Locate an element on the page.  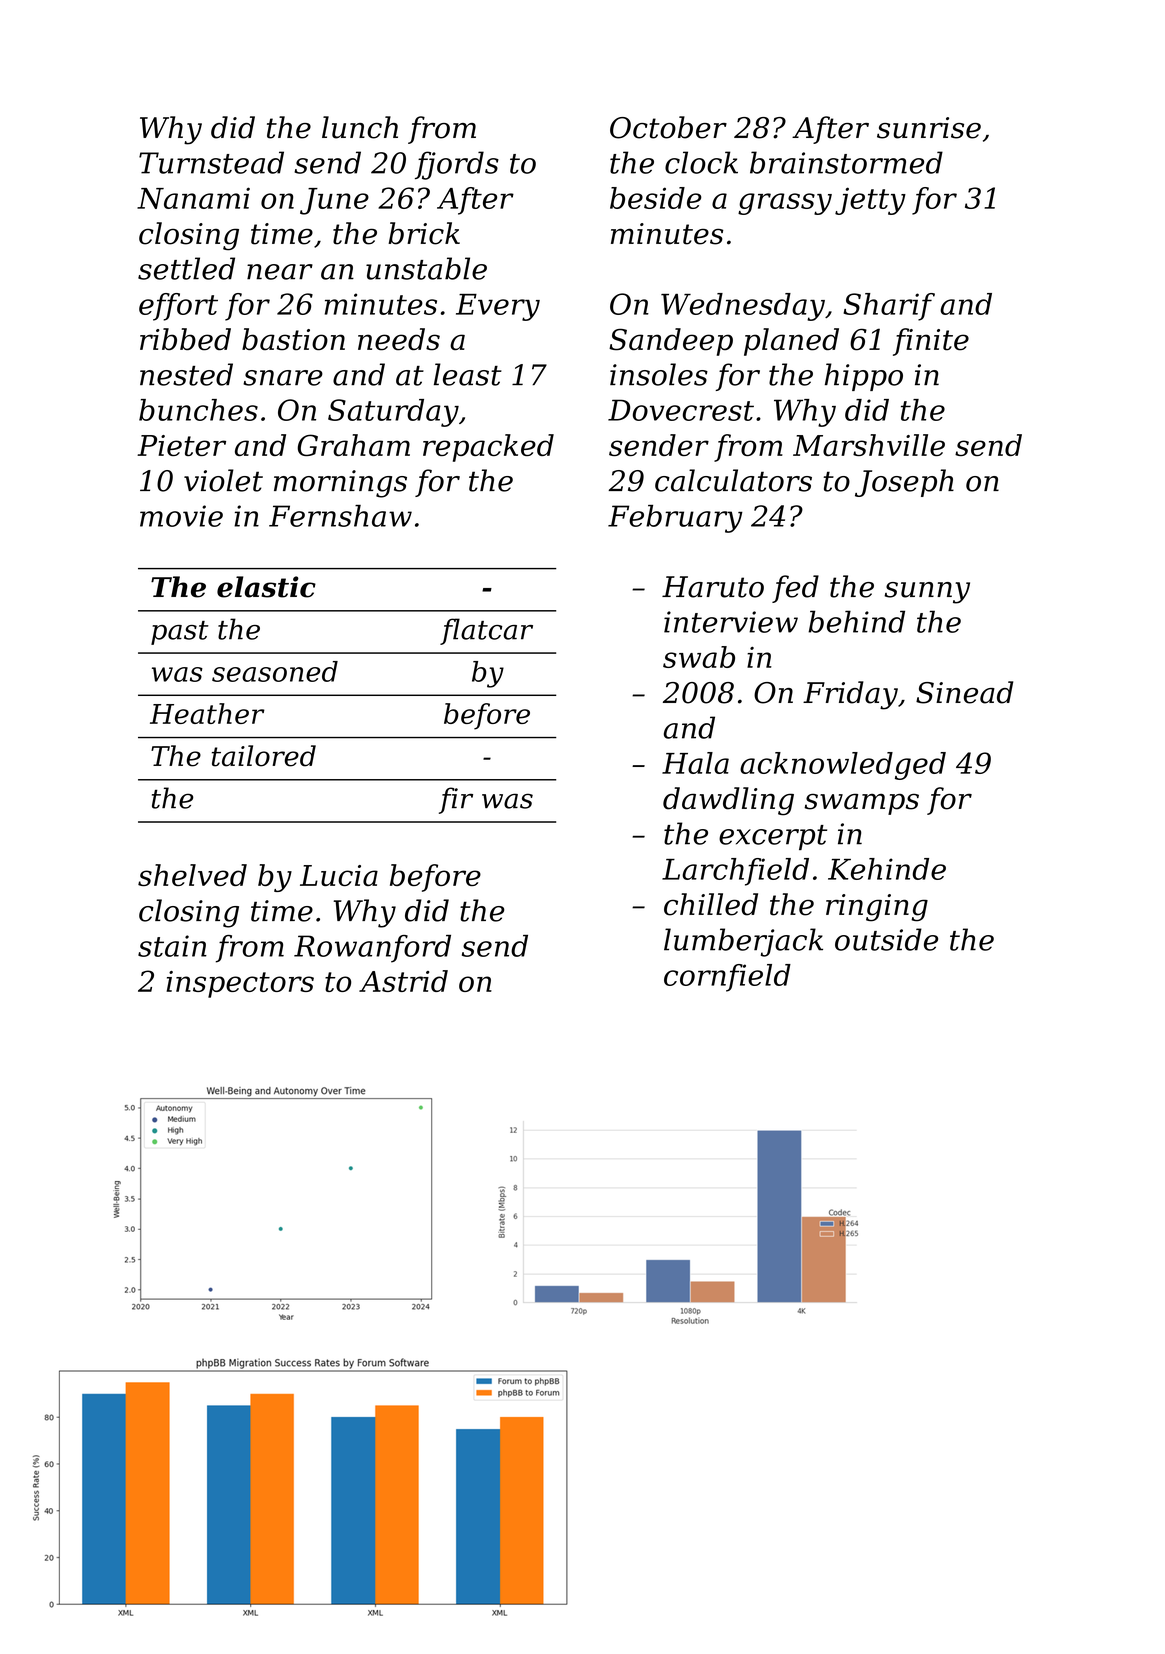
Sinead is located at coordinates (964, 692).
